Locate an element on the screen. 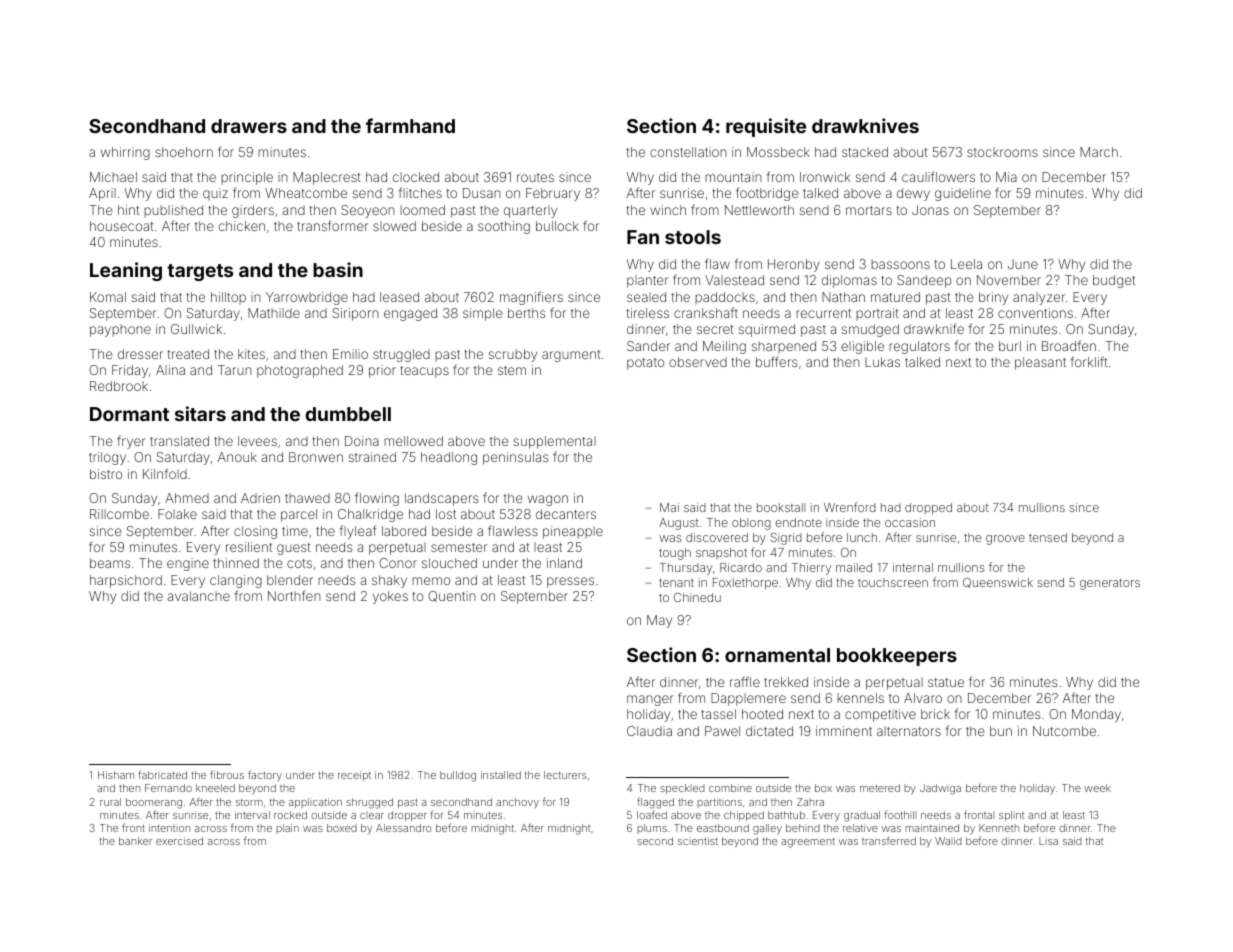  Thierry is located at coordinates (811, 569).
